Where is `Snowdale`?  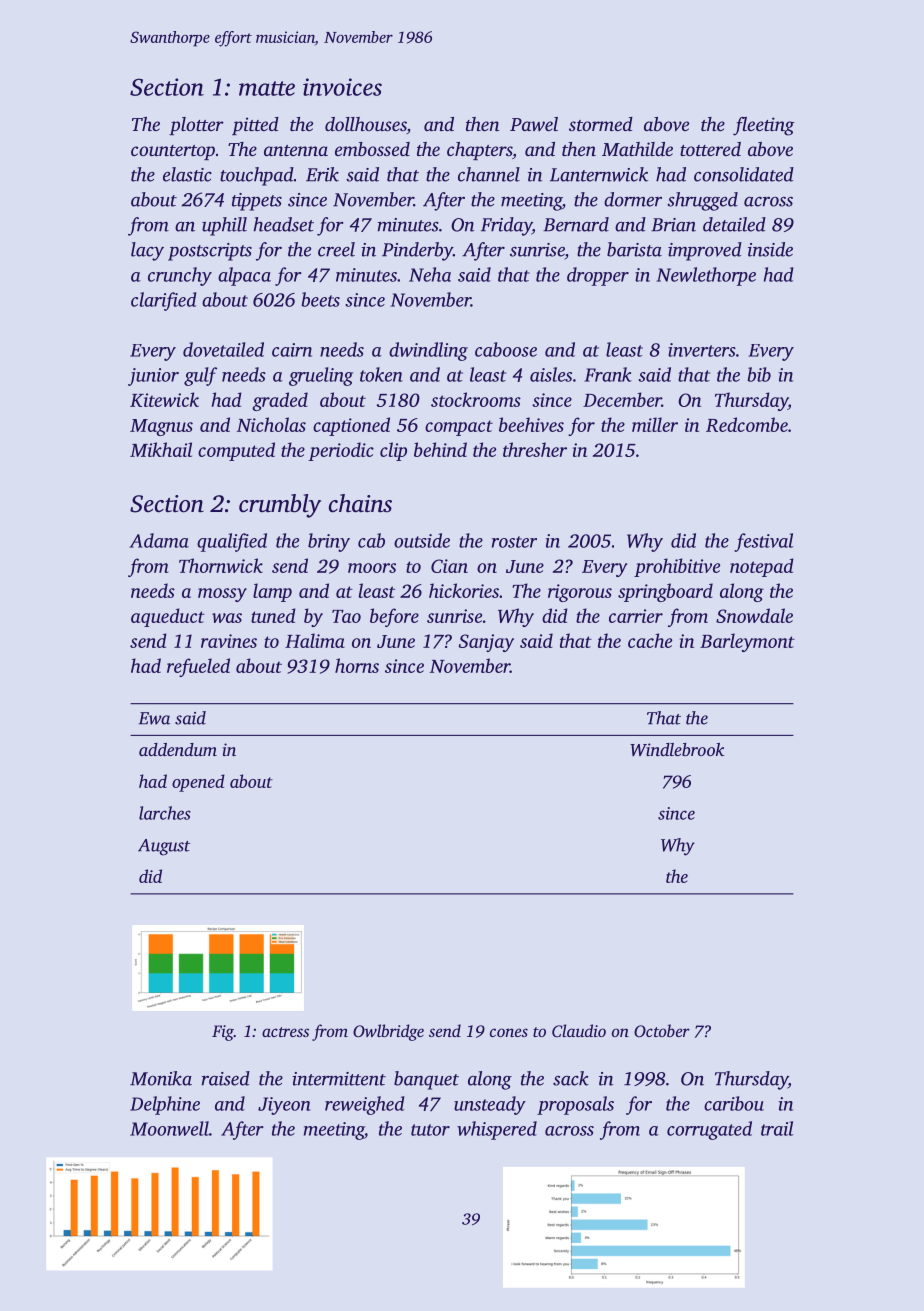
Snowdale is located at coordinates (754, 615).
